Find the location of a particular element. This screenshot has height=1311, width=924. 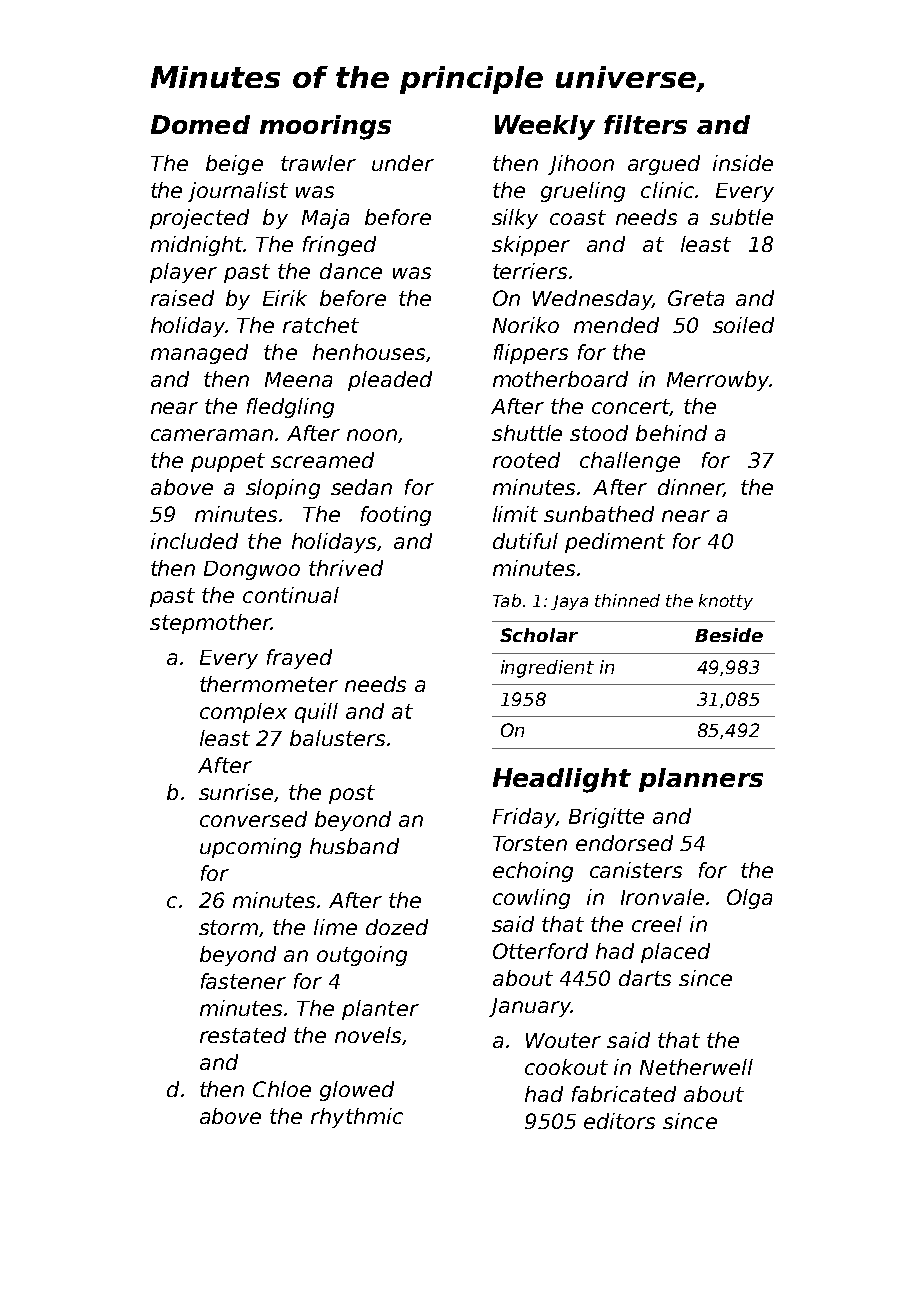

Domed is located at coordinates (200, 124).
